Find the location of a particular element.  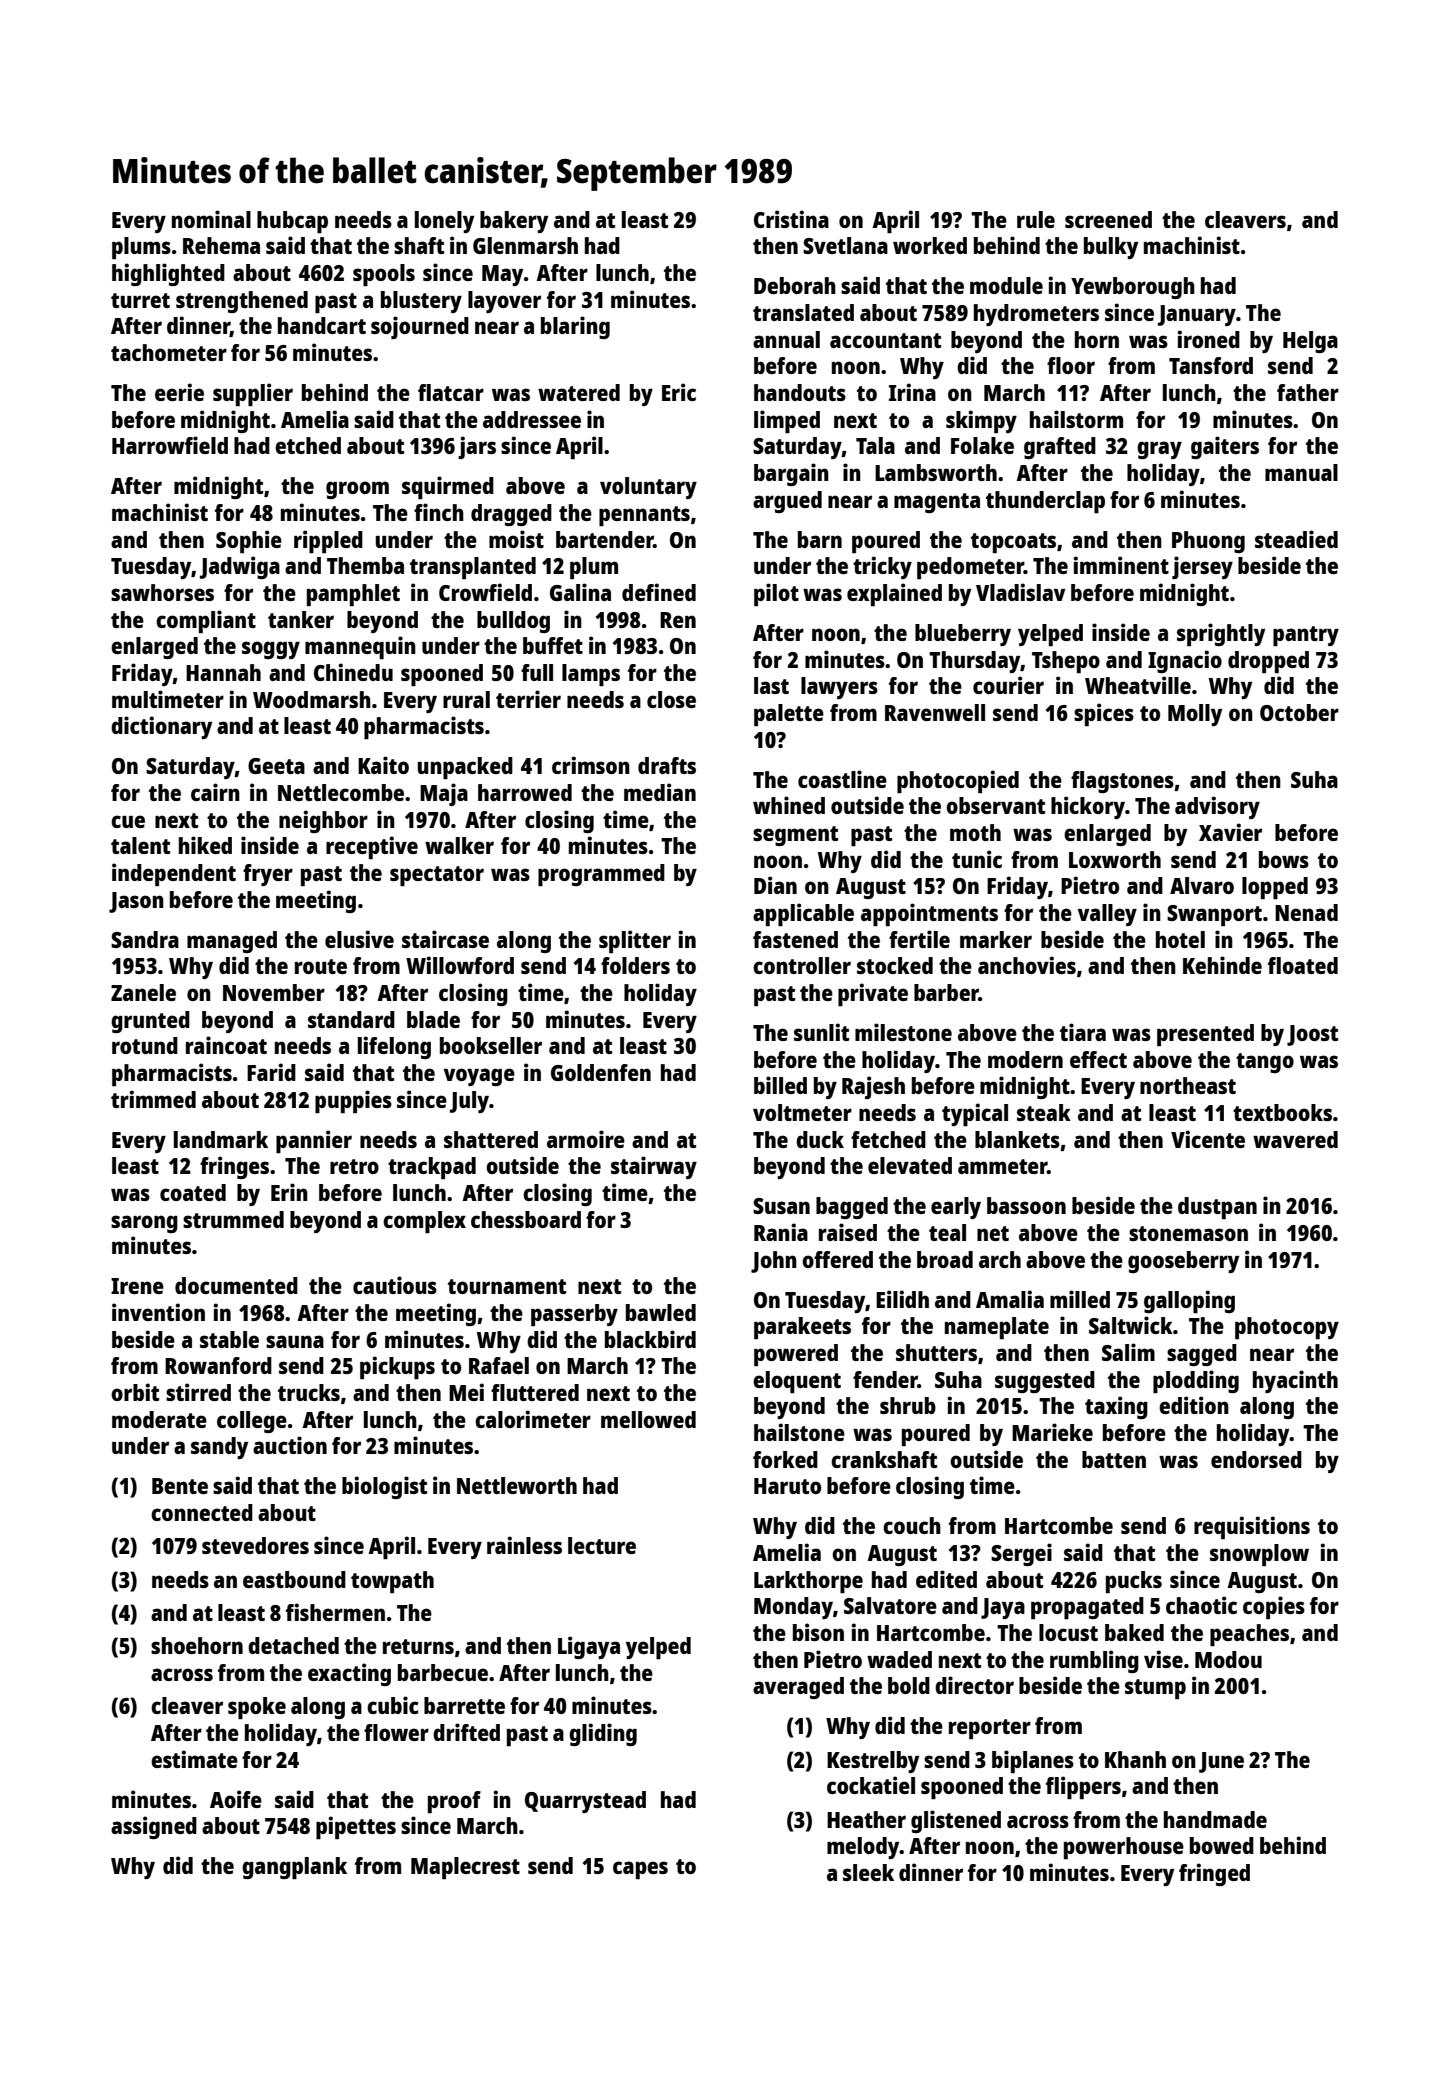

peaches is located at coordinates (1249, 1635).
